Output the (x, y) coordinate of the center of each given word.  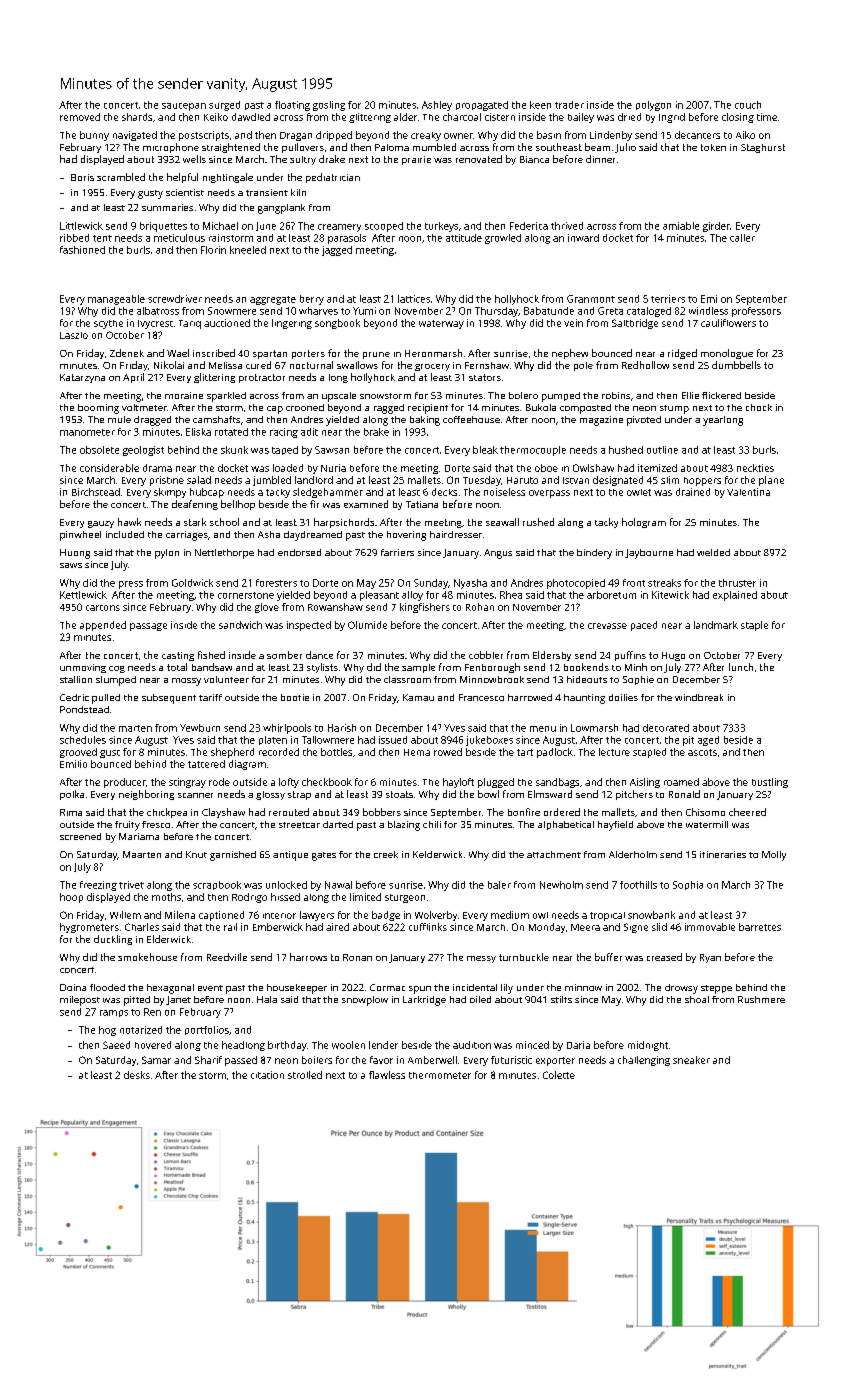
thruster (737, 583)
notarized (141, 1030)
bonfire (524, 812)
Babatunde (549, 311)
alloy (412, 596)
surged (224, 106)
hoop (71, 898)
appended (103, 626)
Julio (625, 148)
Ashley (437, 106)
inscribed (214, 353)
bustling (770, 783)
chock (759, 407)
